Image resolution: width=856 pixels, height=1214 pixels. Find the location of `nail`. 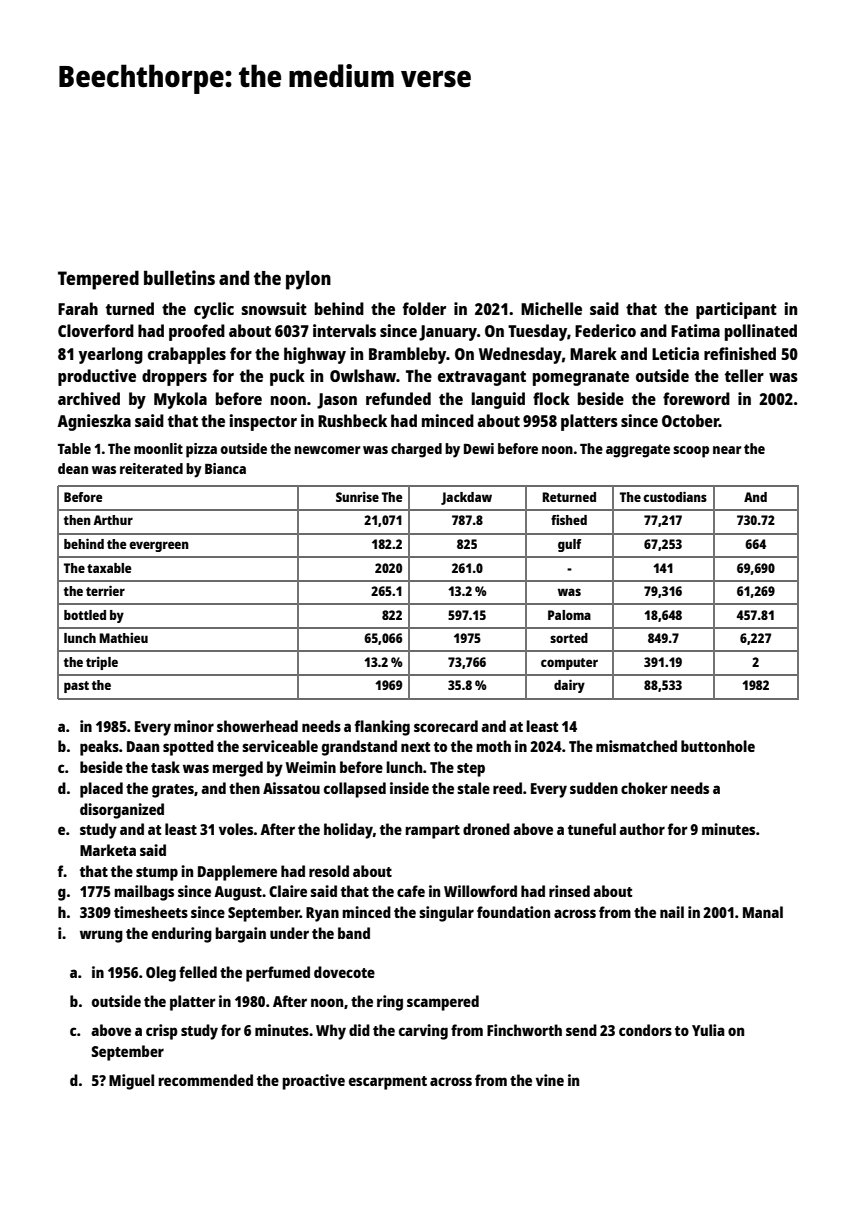

nail is located at coordinates (672, 912).
